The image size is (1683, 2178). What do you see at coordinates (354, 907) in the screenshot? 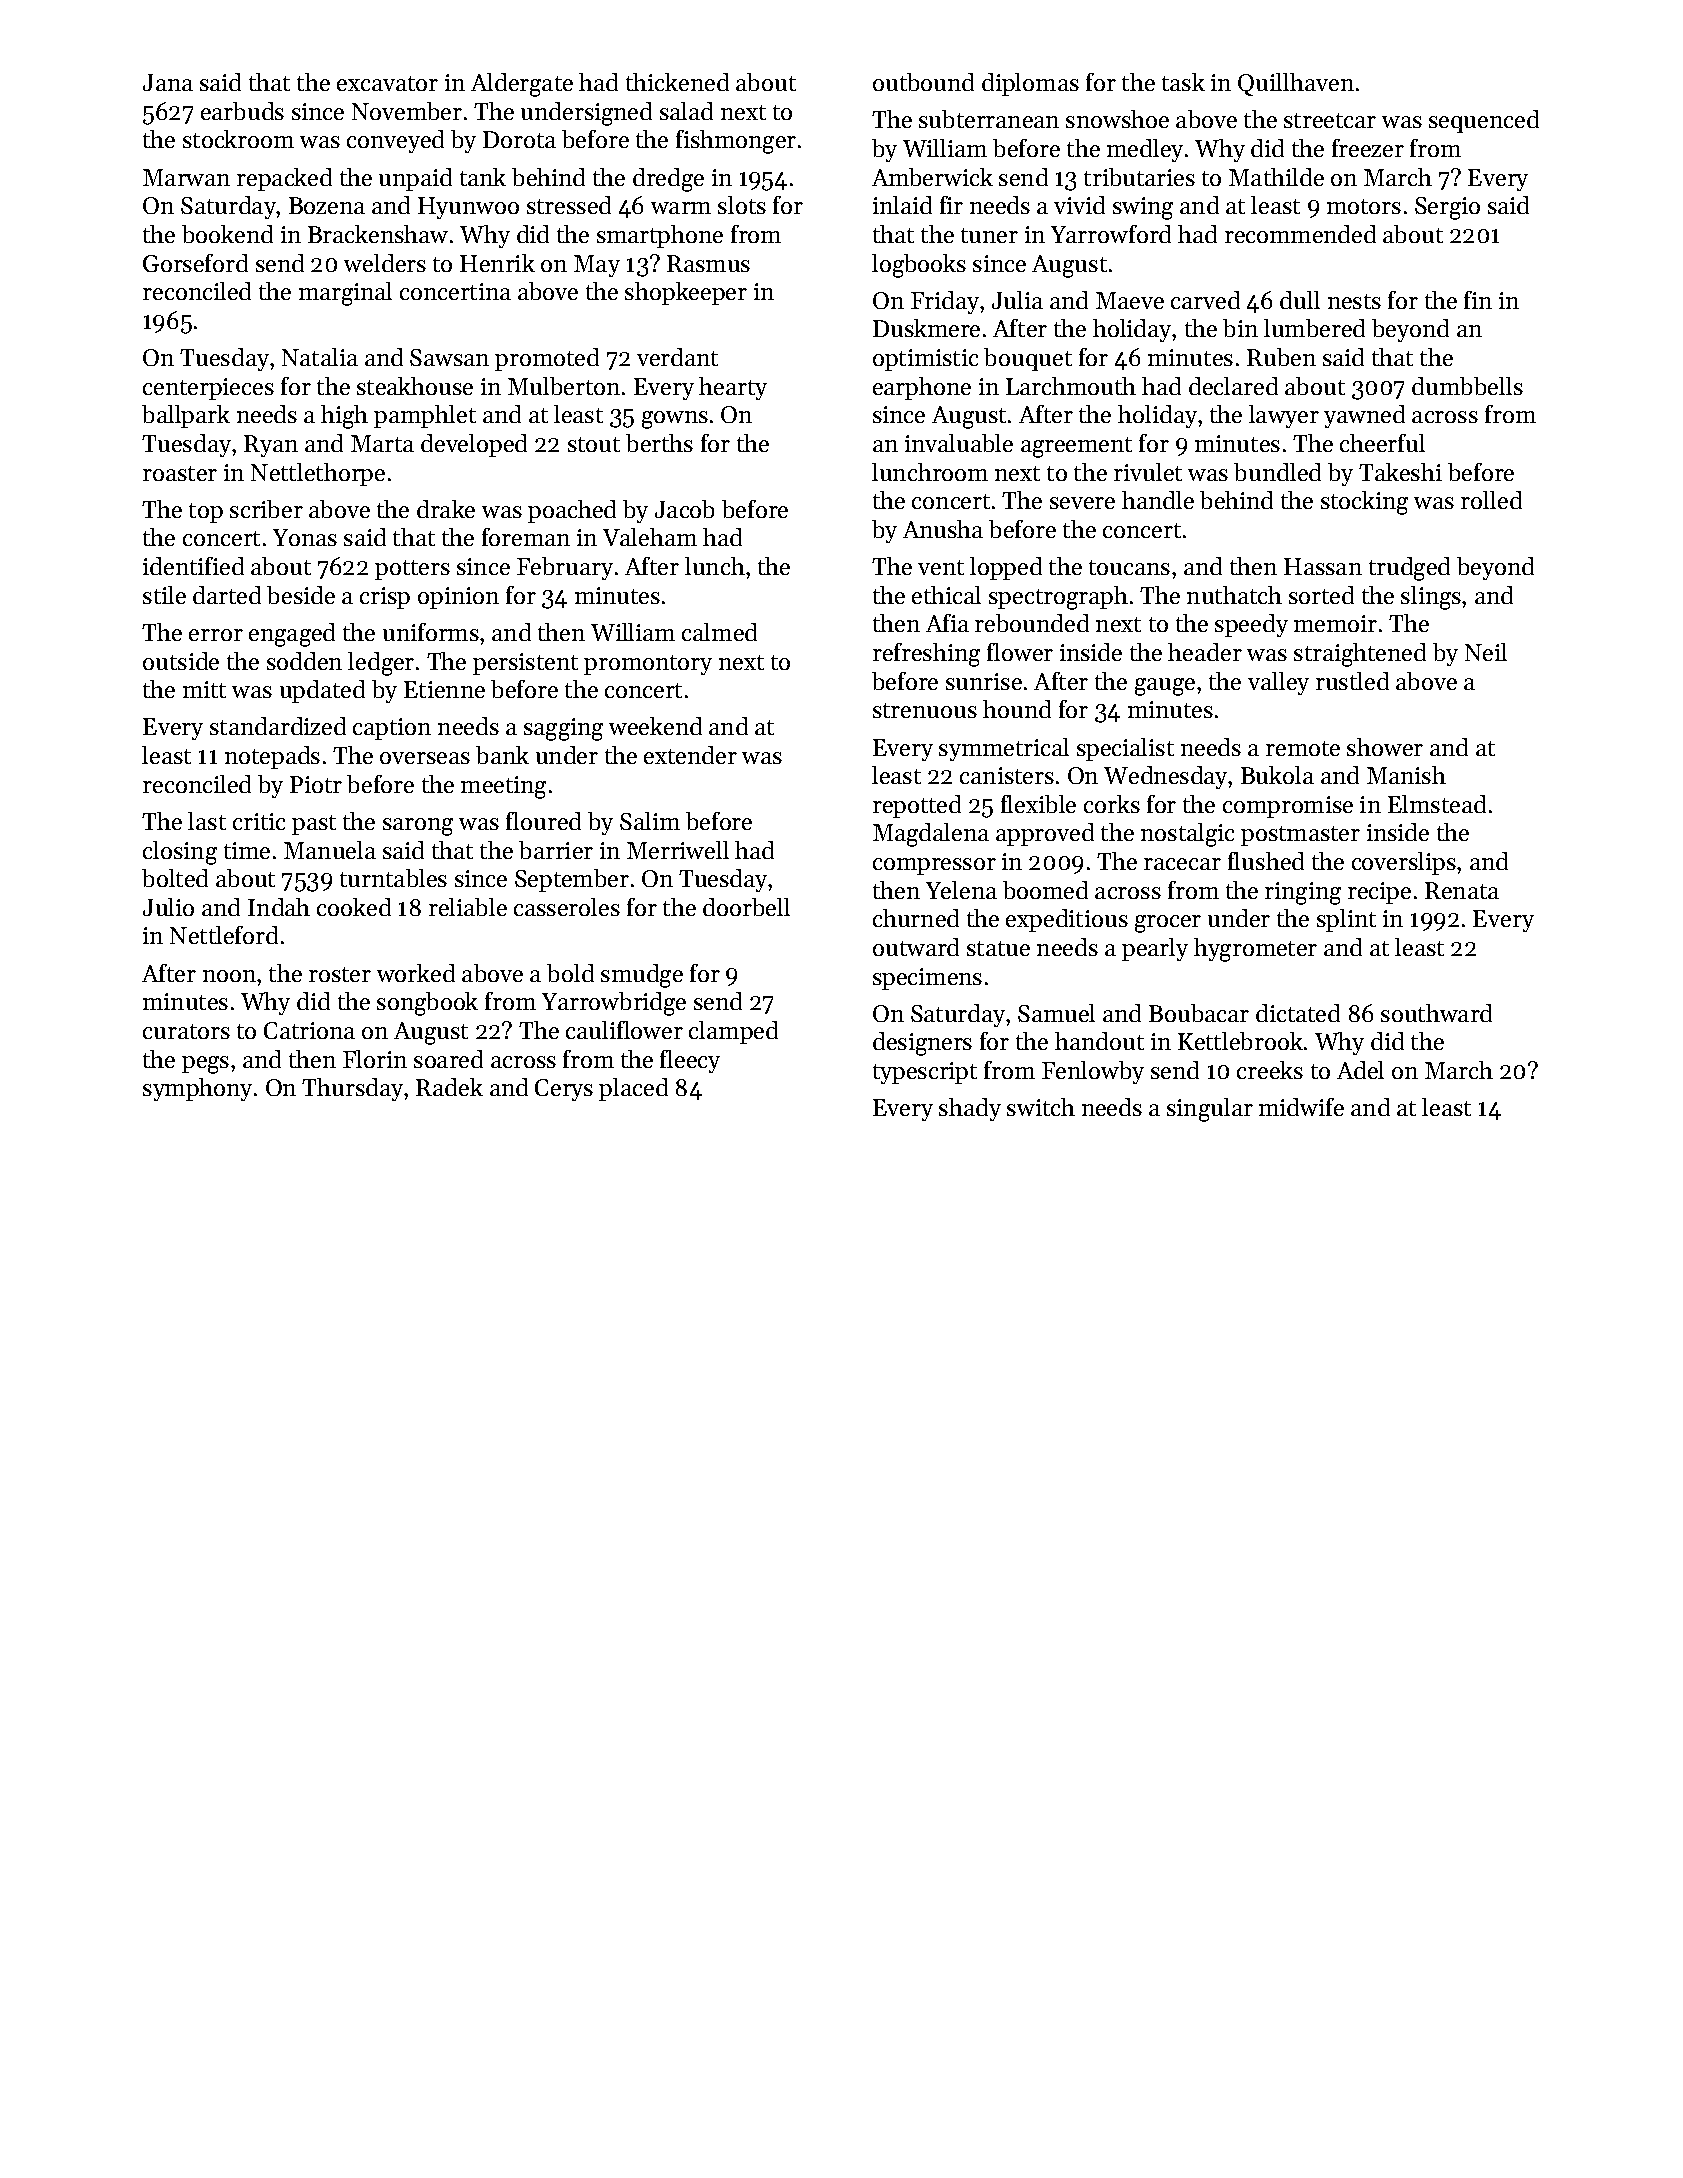
I see `cooked` at bounding box center [354, 907].
